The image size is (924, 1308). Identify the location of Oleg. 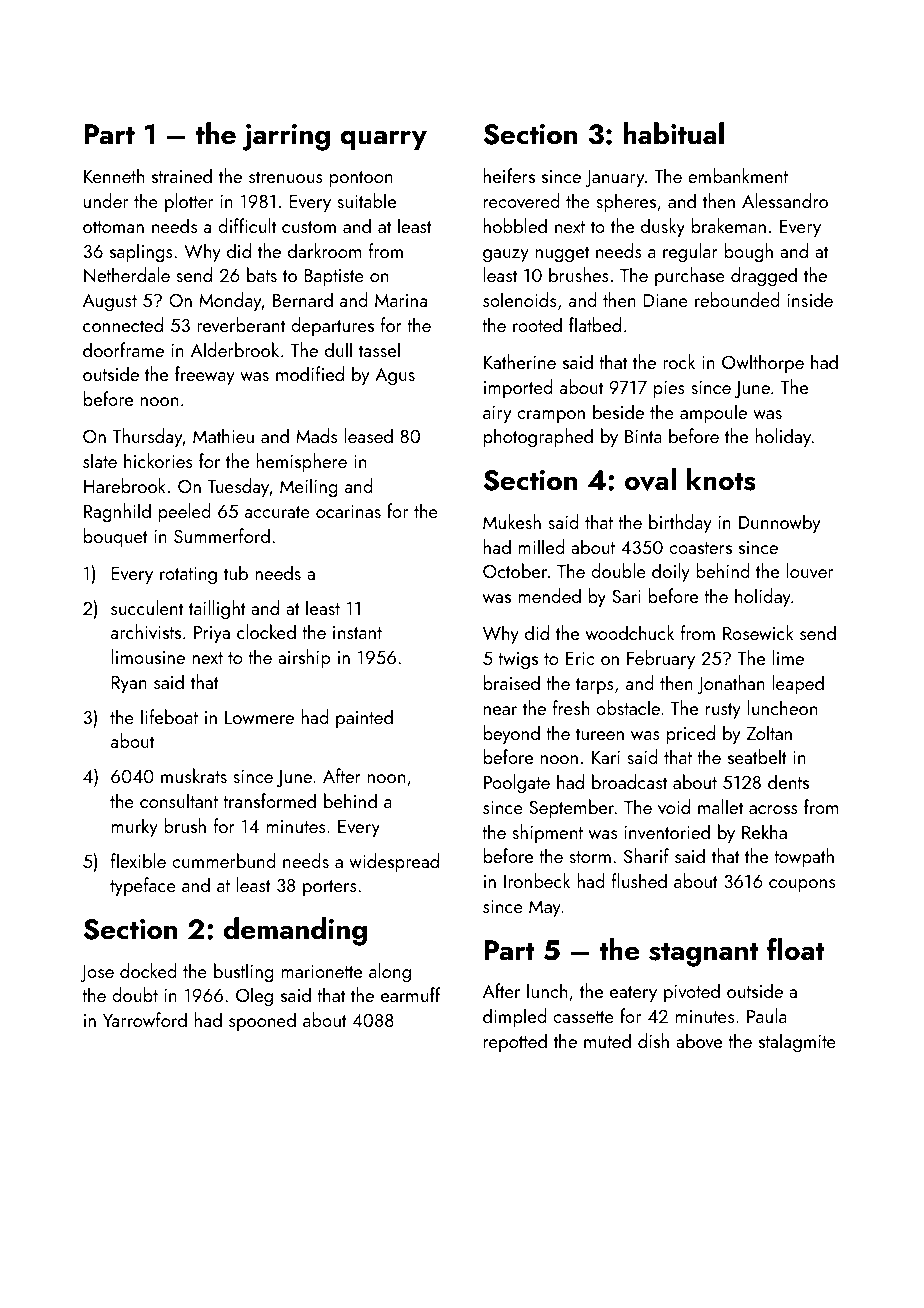
(254, 997).
